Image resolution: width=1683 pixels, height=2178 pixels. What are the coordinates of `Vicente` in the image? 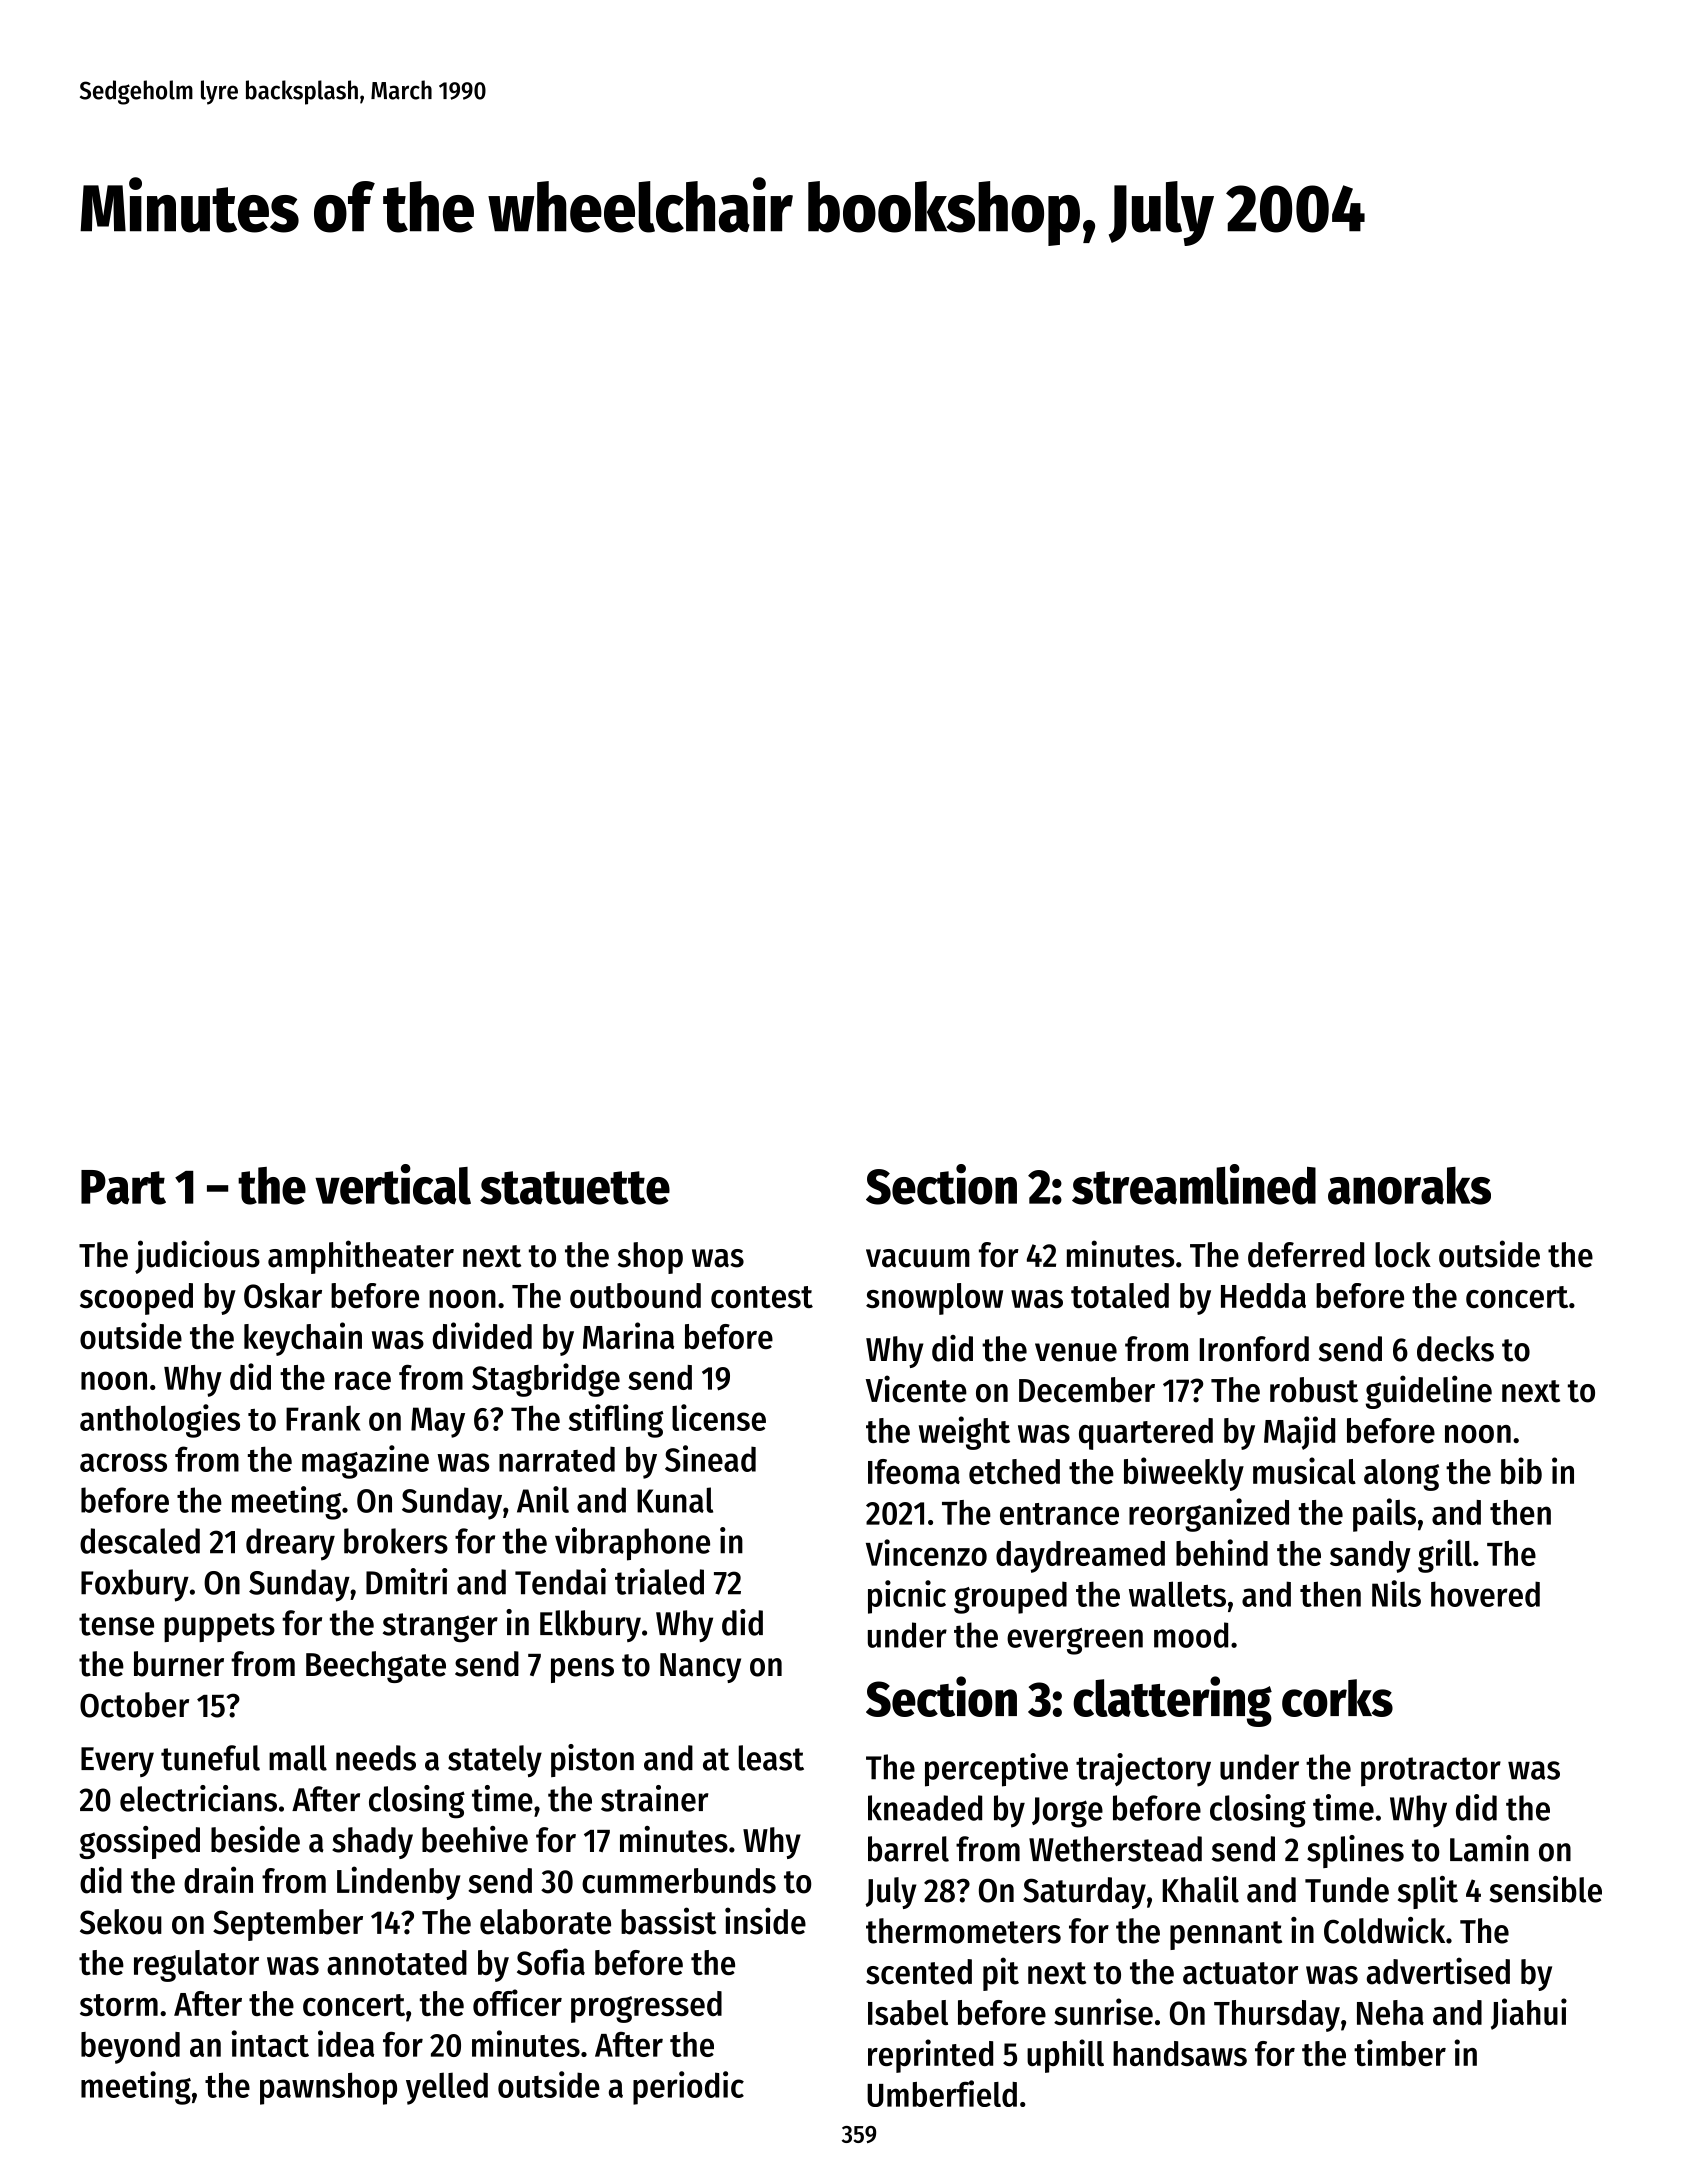 It's located at (916, 1389).
